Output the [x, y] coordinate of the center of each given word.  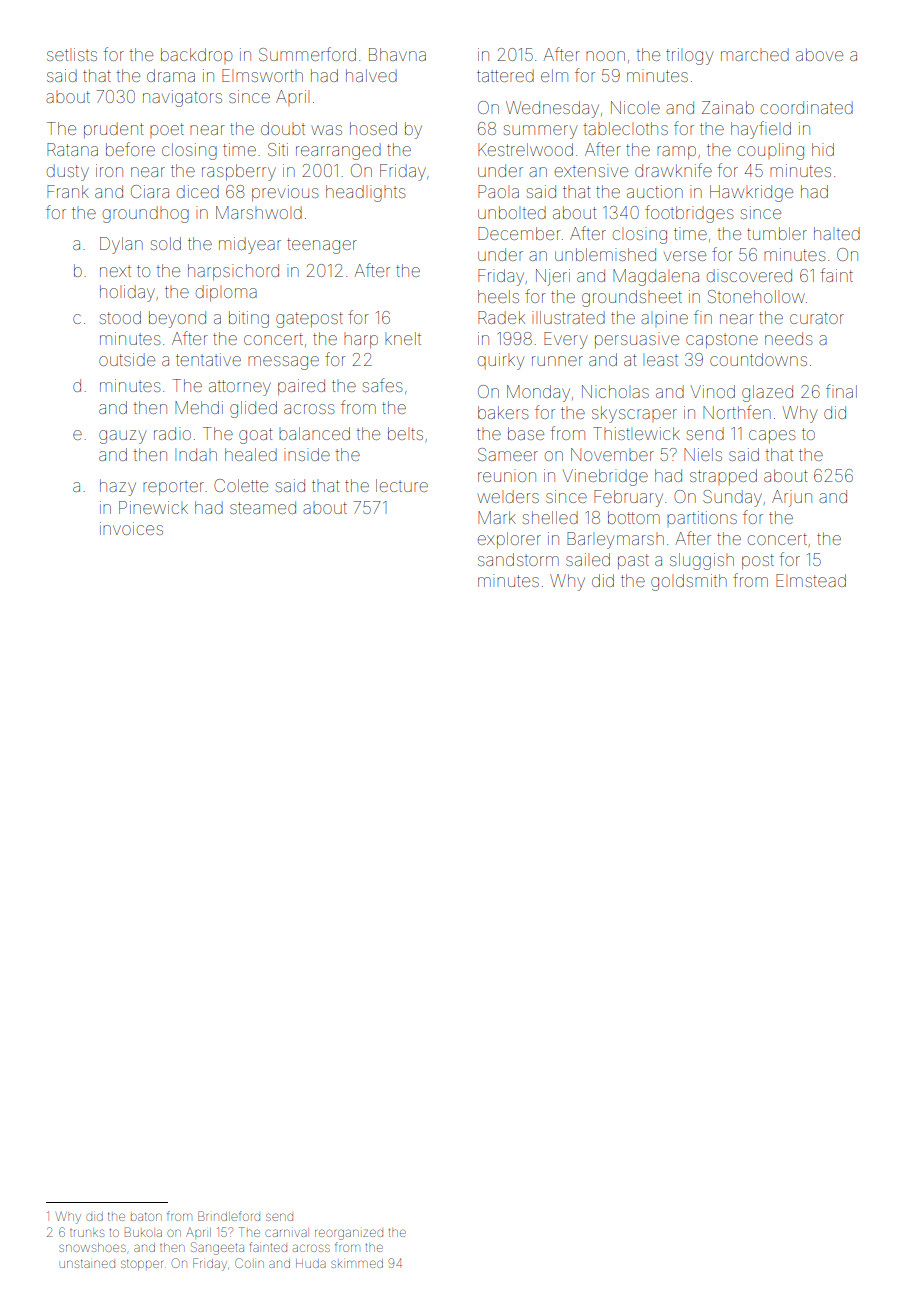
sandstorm [518, 559]
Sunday [732, 498]
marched [755, 54]
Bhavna [397, 54]
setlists [72, 54]
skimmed [357, 1263]
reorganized [349, 1234]
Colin [249, 1263]
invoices [131, 528]
